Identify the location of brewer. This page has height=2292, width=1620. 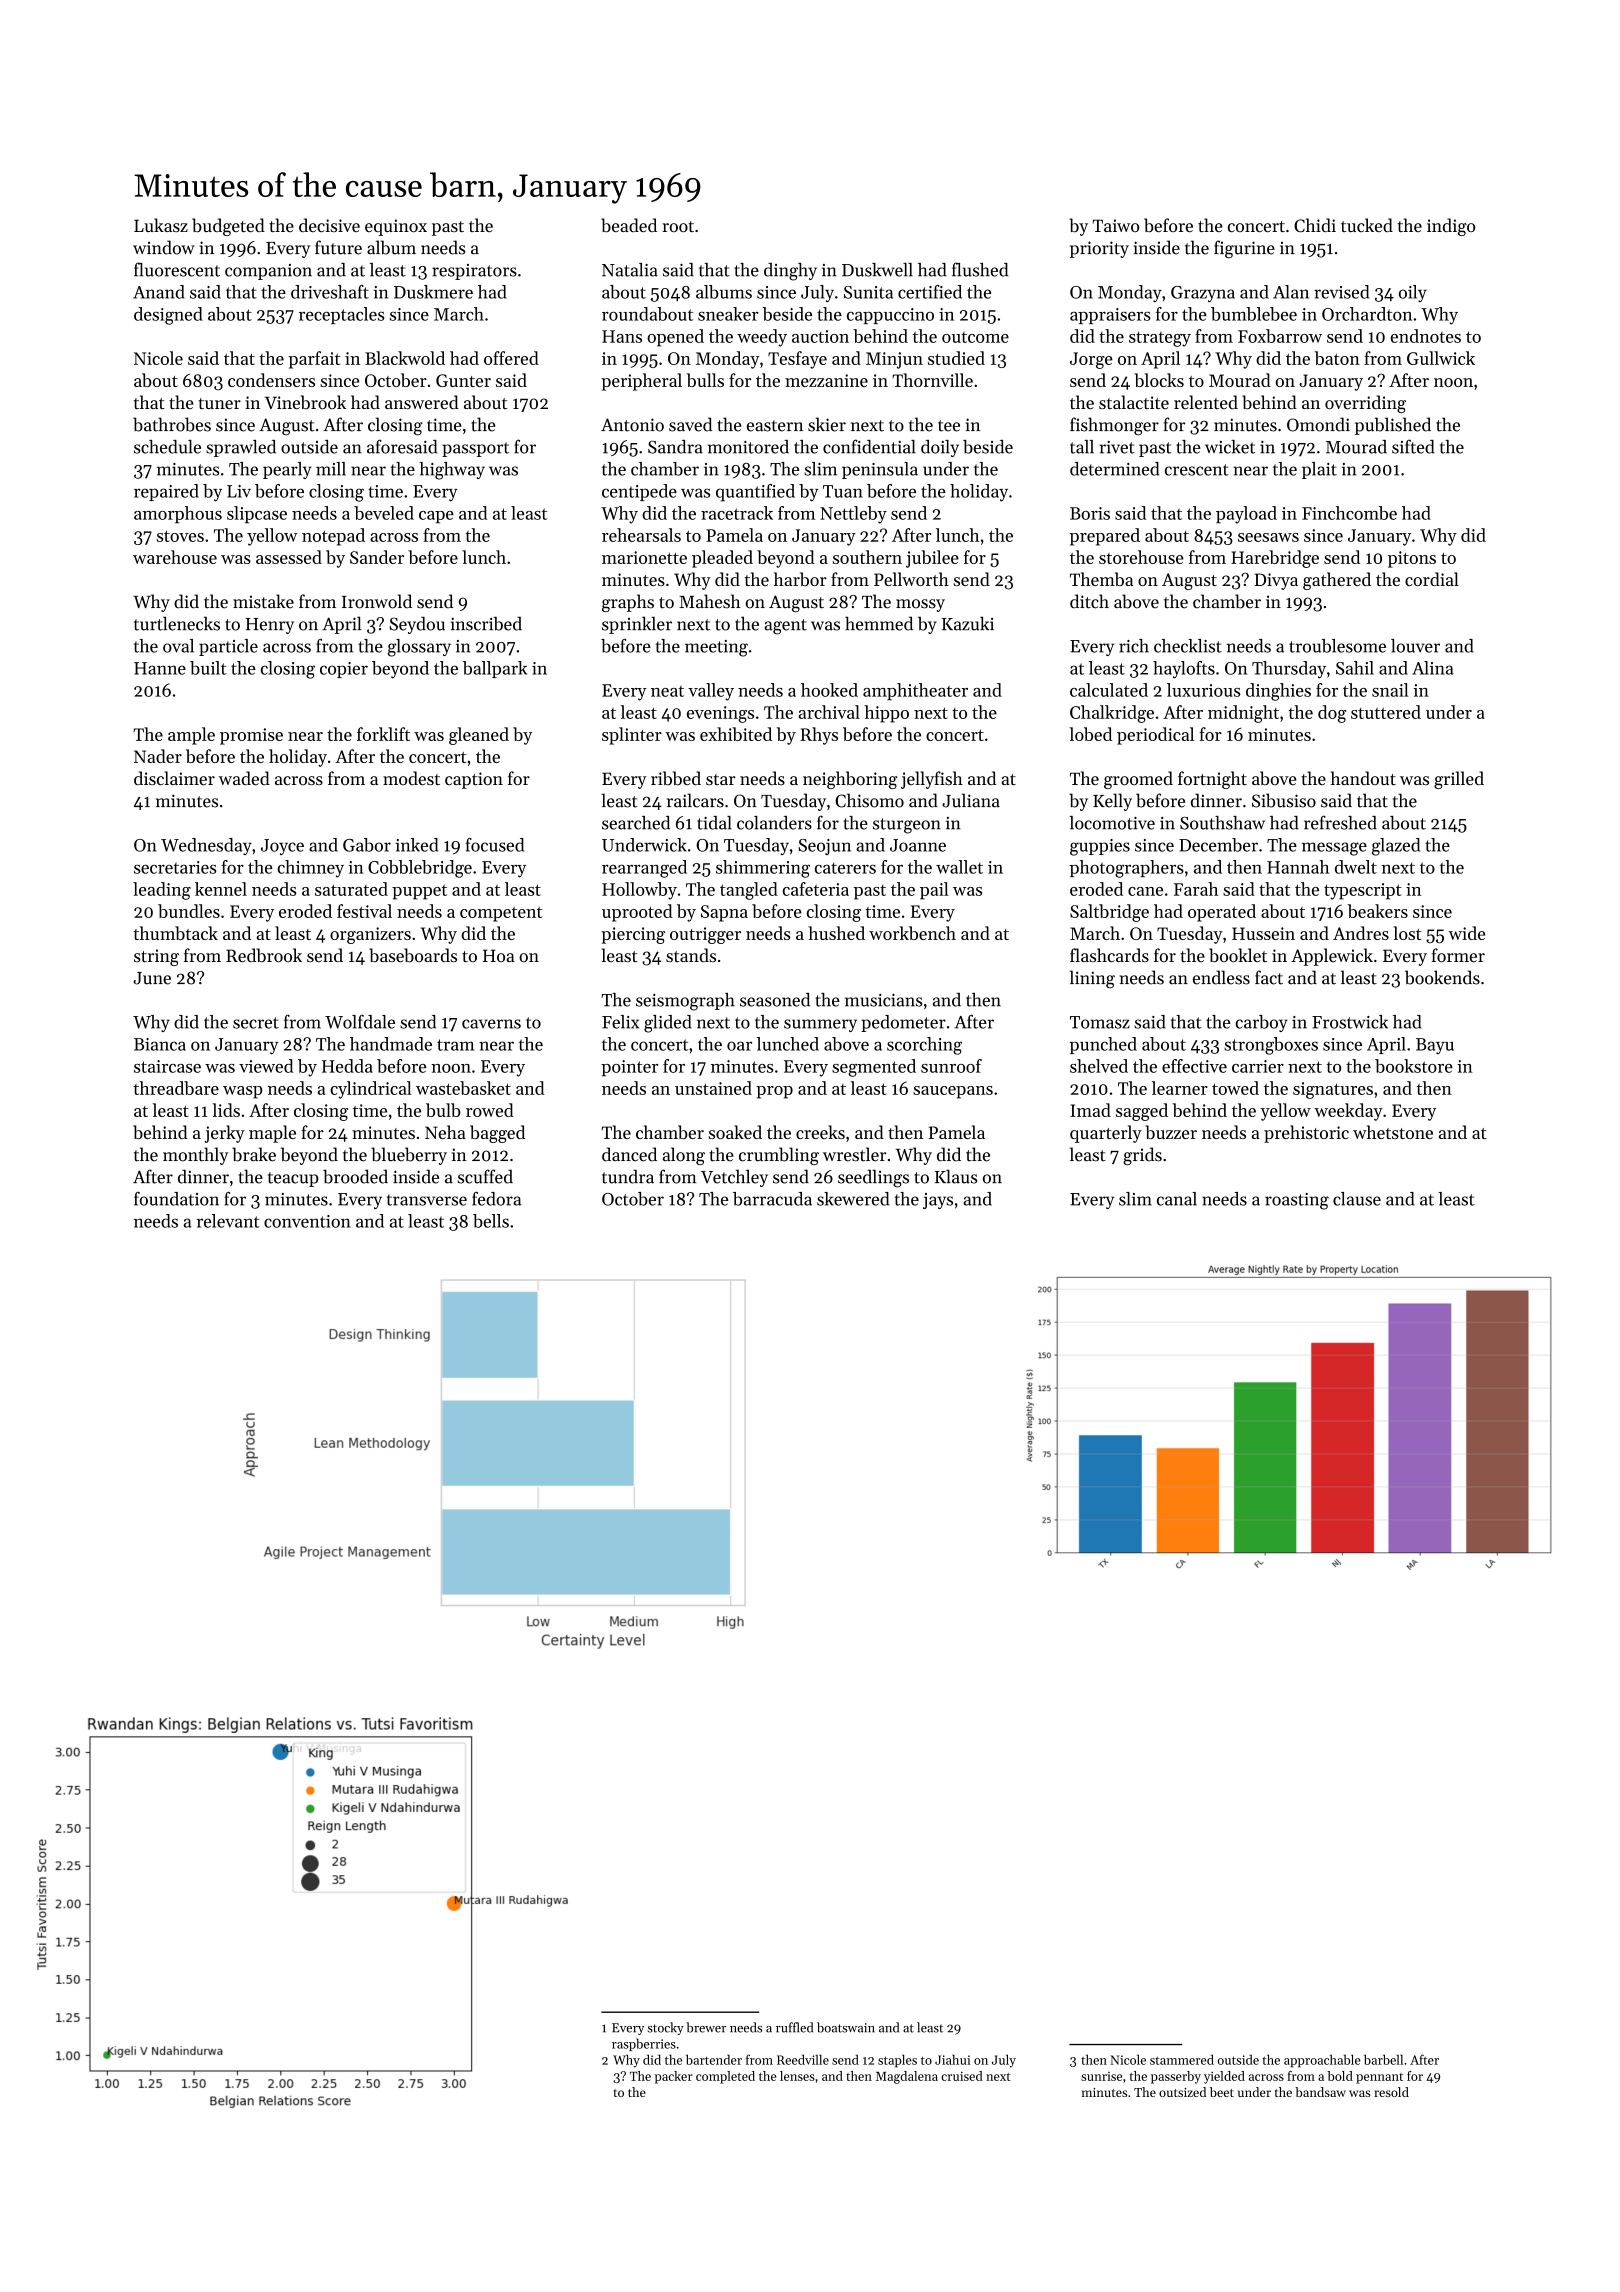
(706, 2027).
